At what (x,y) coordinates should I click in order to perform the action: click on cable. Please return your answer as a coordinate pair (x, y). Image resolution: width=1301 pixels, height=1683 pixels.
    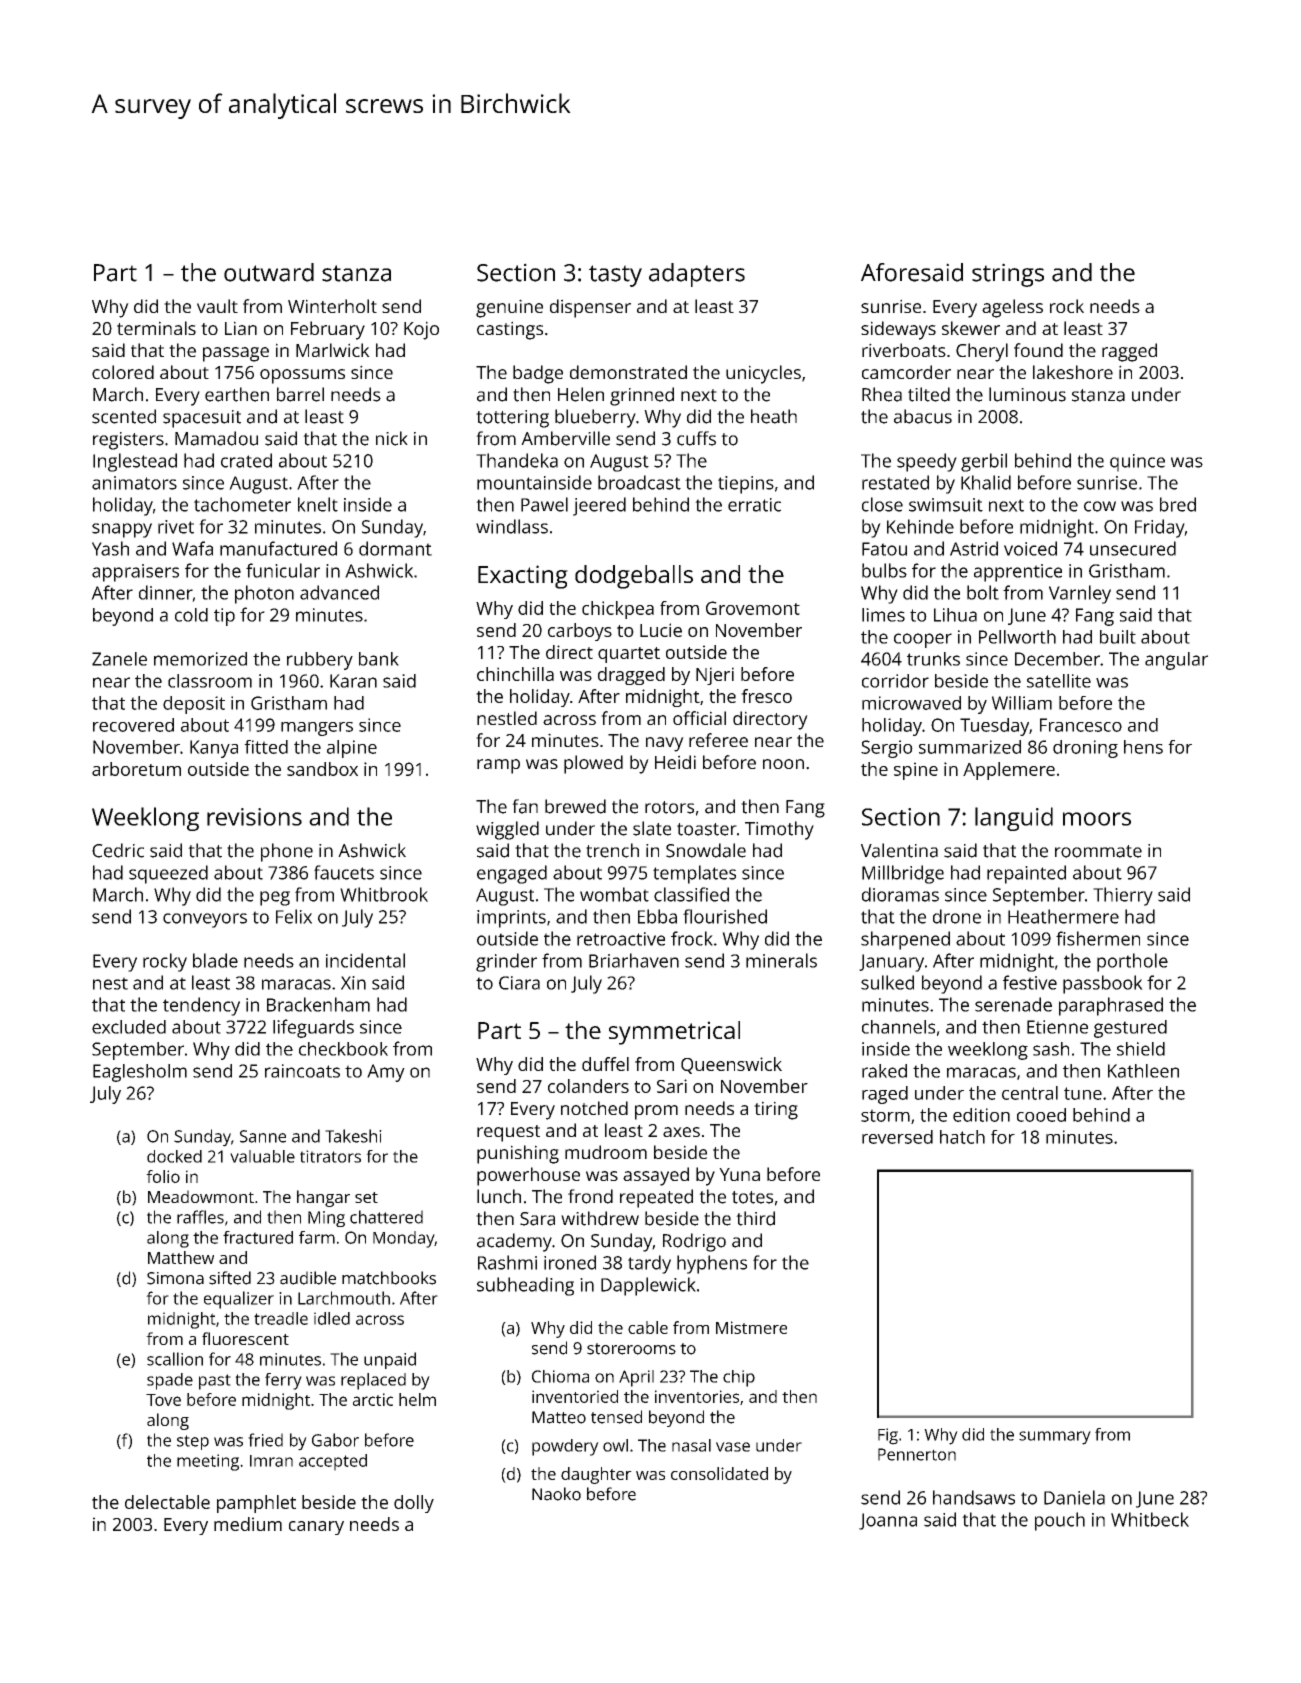
    Looking at the image, I should click on (648, 1327).
